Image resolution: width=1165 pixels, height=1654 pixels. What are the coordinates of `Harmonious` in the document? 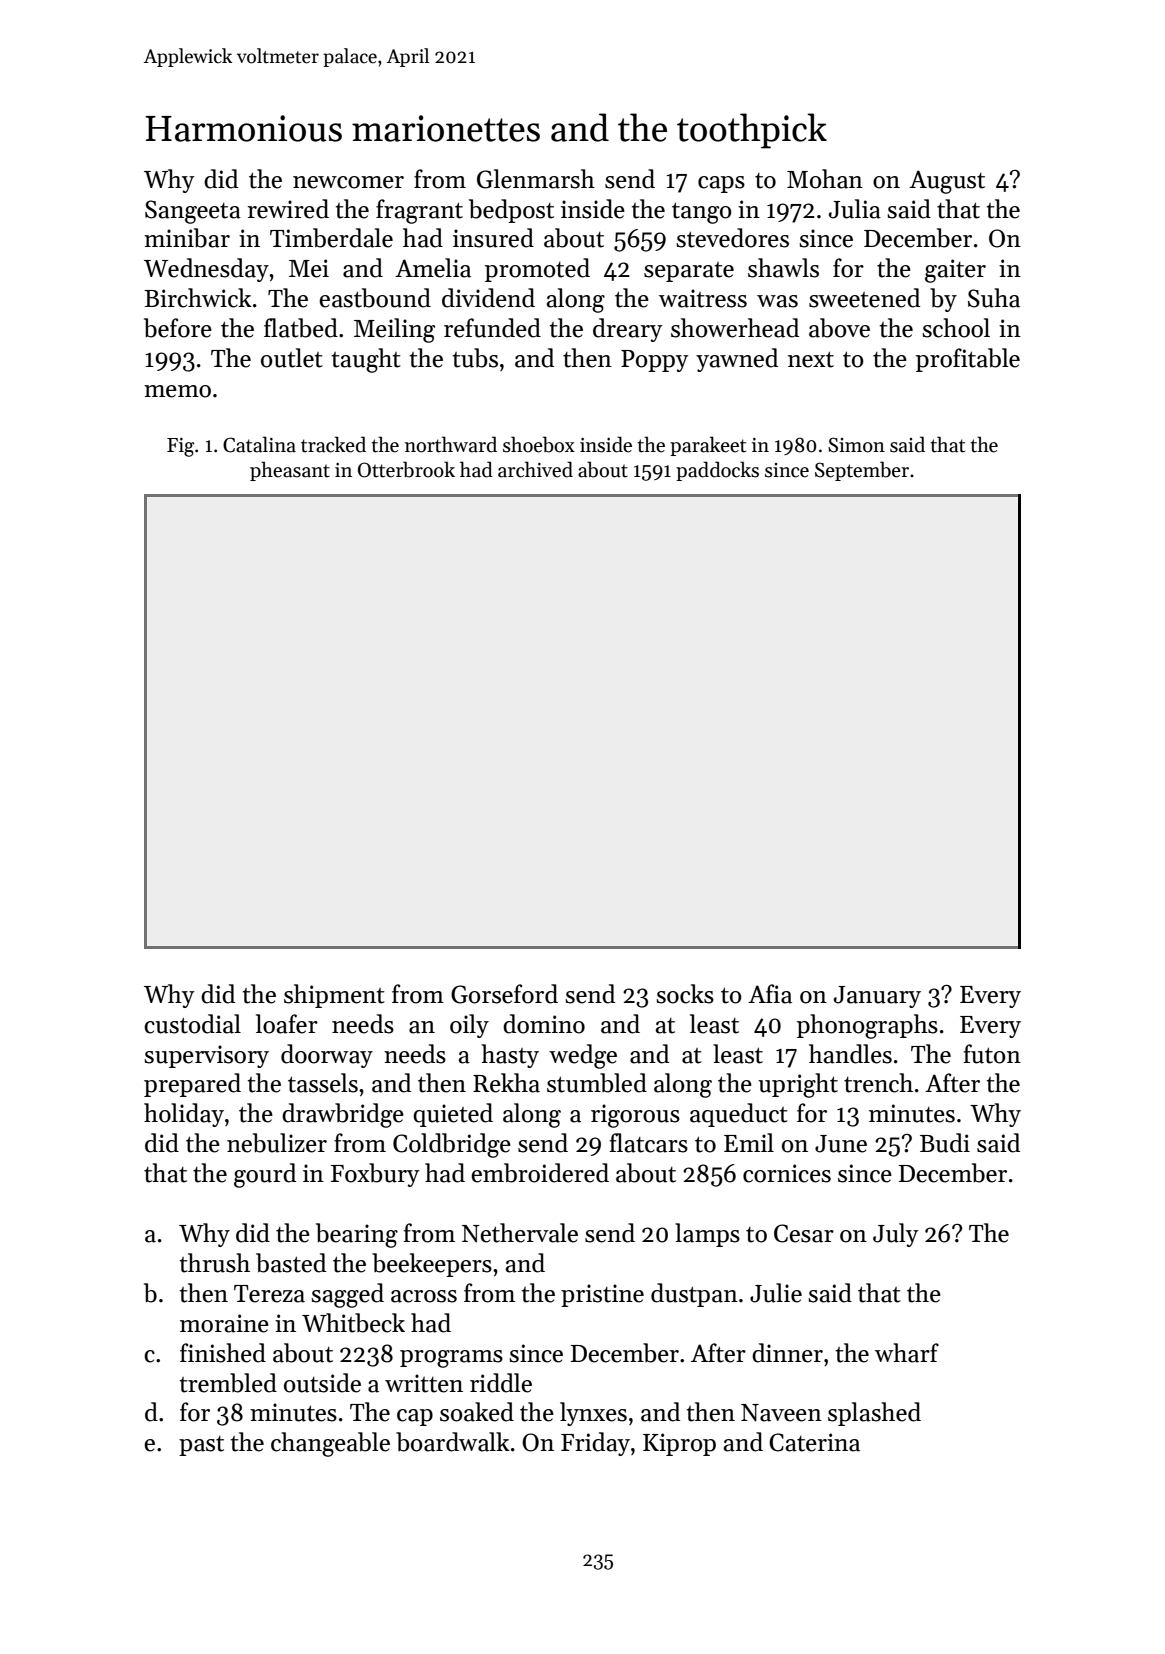 It's located at (243, 128).
